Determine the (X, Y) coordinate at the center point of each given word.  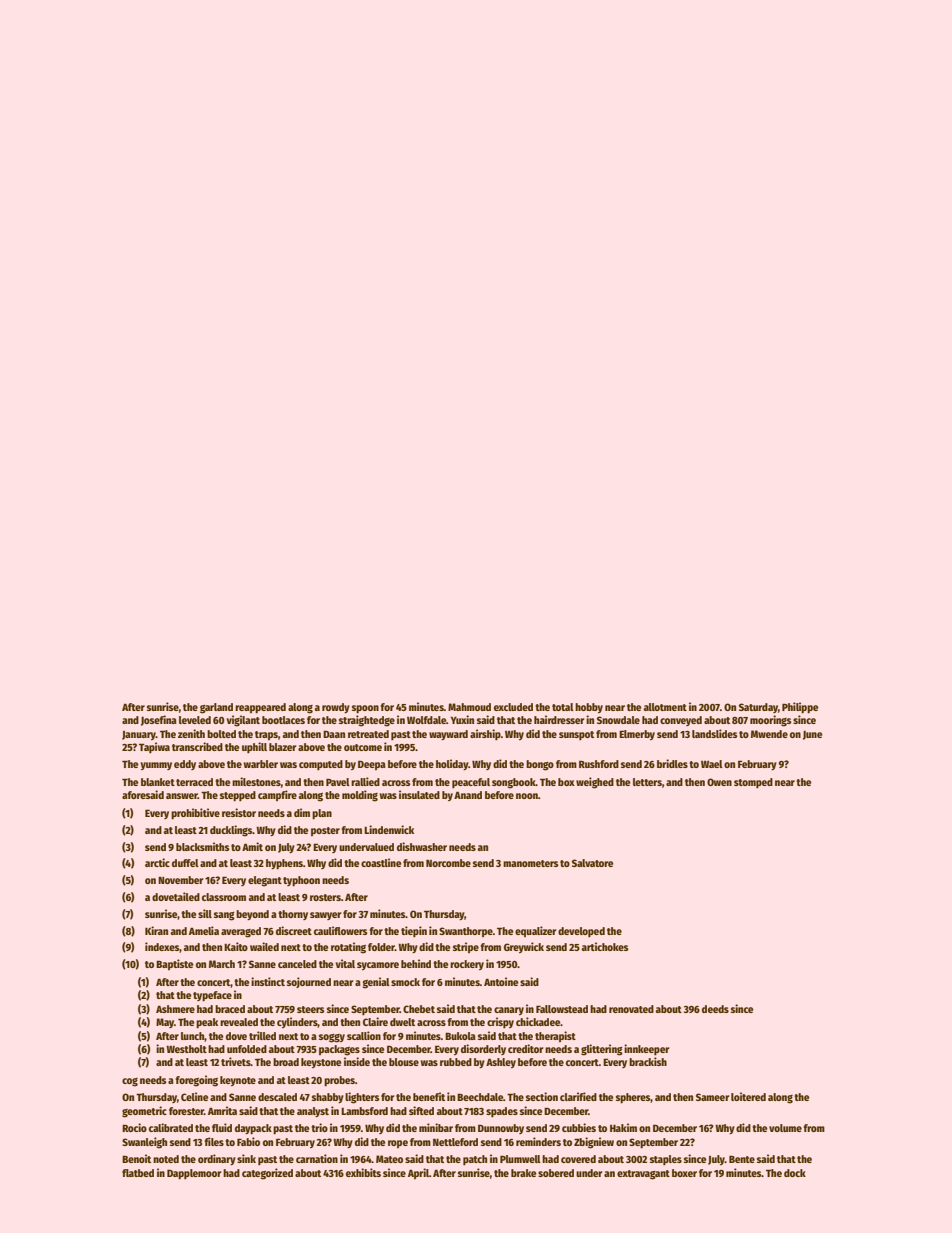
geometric (144, 1112)
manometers (531, 863)
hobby (589, 708)
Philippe (800, 708)
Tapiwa (154, 747)
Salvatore (592, 863)
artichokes (605, 946)
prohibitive (195, 814)
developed (581, 932)
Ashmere (175, 1009)
